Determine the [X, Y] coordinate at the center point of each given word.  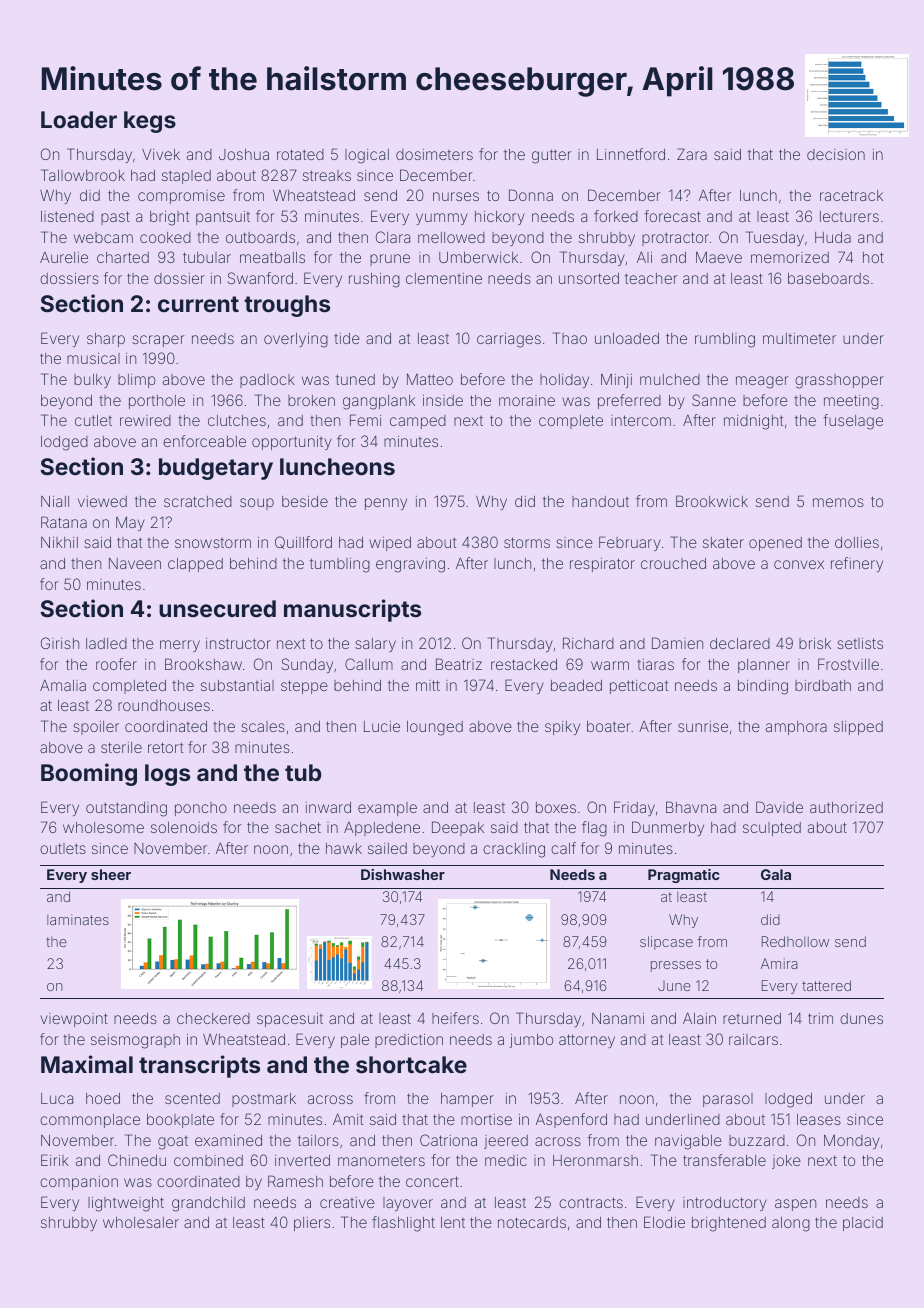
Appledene [382, 829]
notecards [532, 1222]
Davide [779, 807]
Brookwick [712, 501]
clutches [237, 420]
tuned [355, 379]
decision [836, 154]
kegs [150, 122]
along [791, 1224]
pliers [312, 1224]
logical [367, 156]
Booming [89, 774]
